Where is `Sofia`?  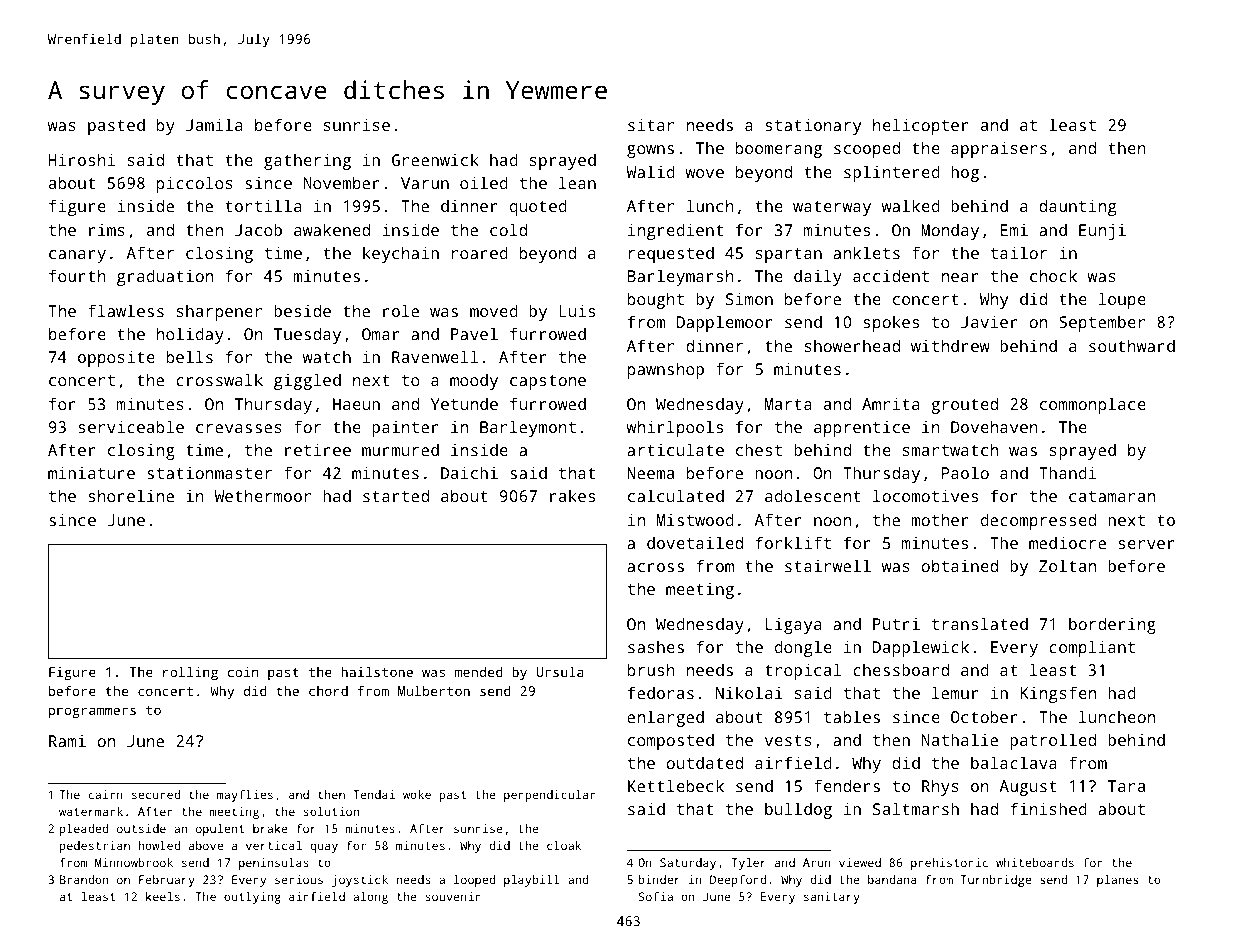 Sofia is located at coordinates (656, 896).
